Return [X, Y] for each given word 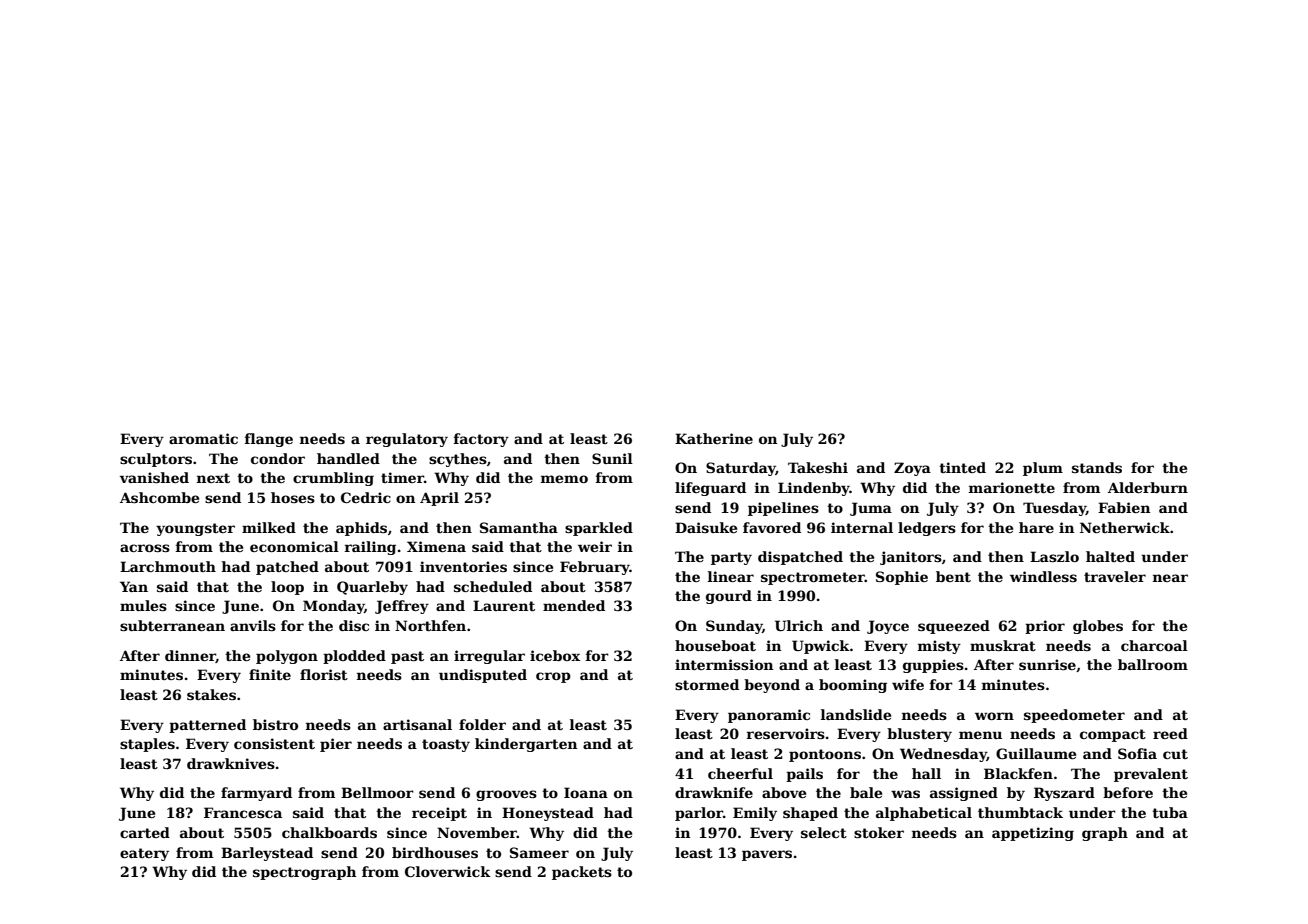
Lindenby [814, 489]
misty [939, 647]
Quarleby [372, 588]
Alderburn [1148, 487]
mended [574, 605]
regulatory [407, 440]
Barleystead [267, 854]
